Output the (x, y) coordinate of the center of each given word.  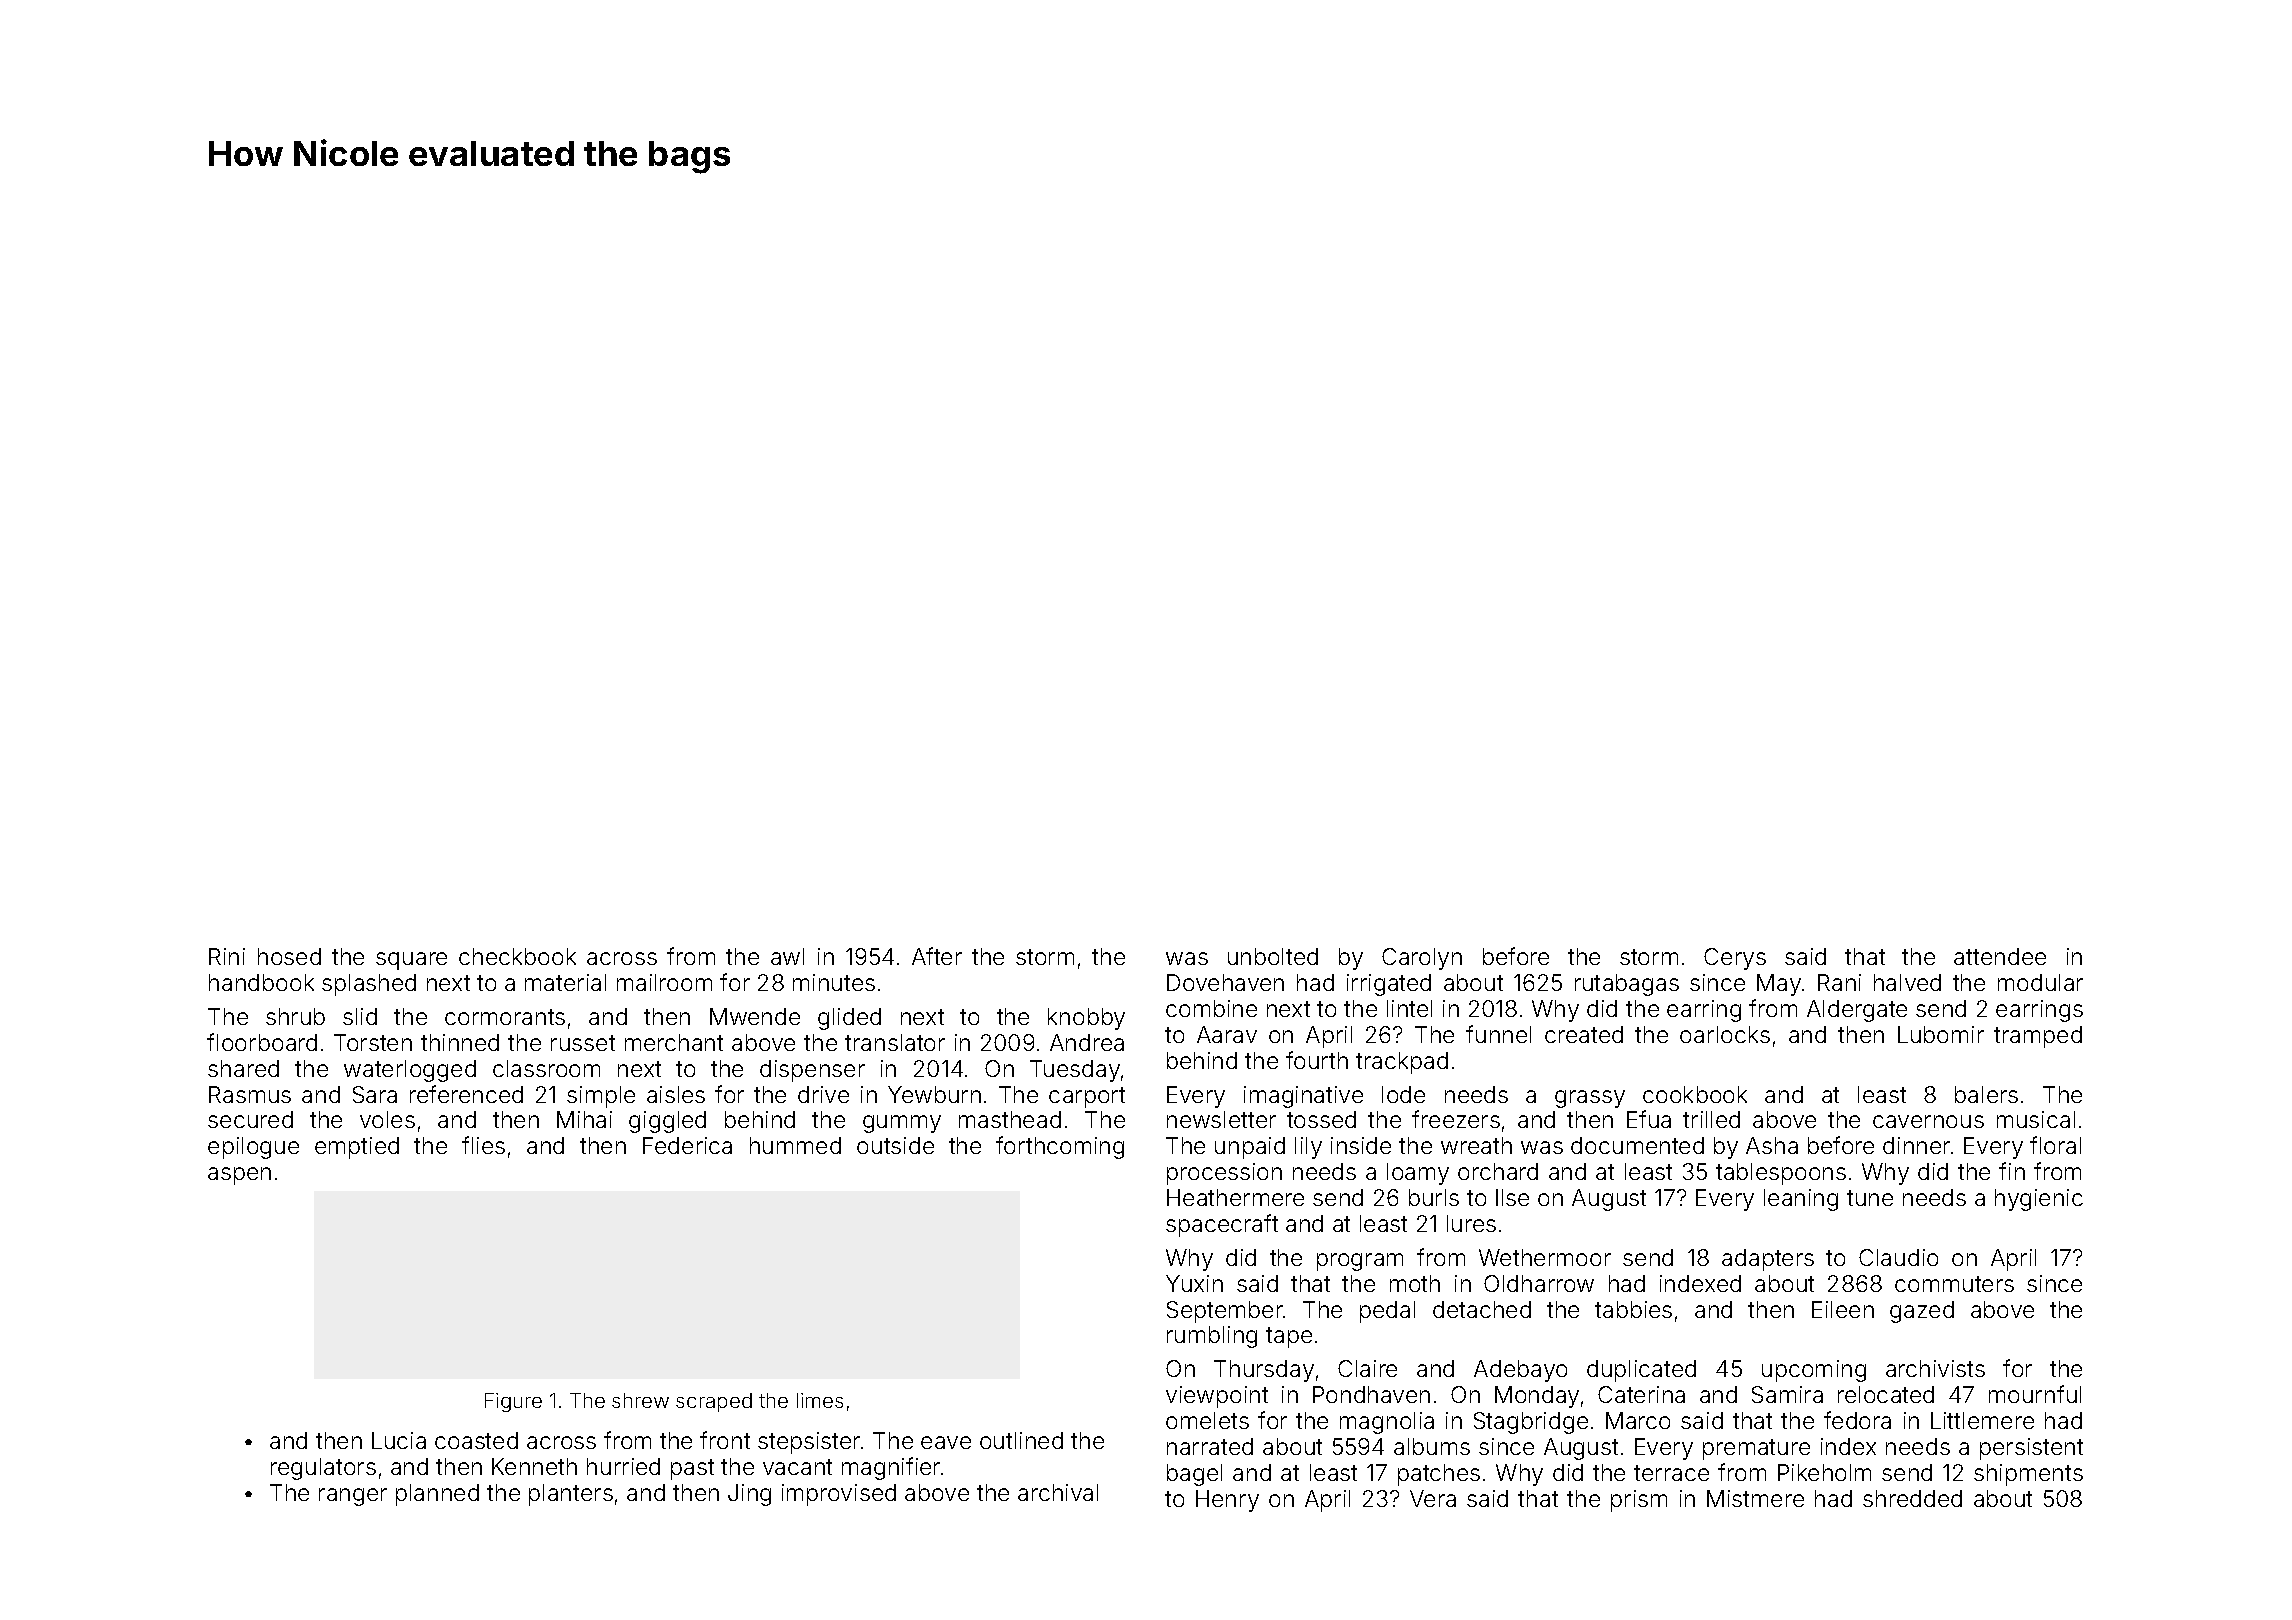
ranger (353, 1497)
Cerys (1735, 959)
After (937, 956)
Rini (227, 956)
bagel (1194, 1475)
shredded (1912, 1498)
